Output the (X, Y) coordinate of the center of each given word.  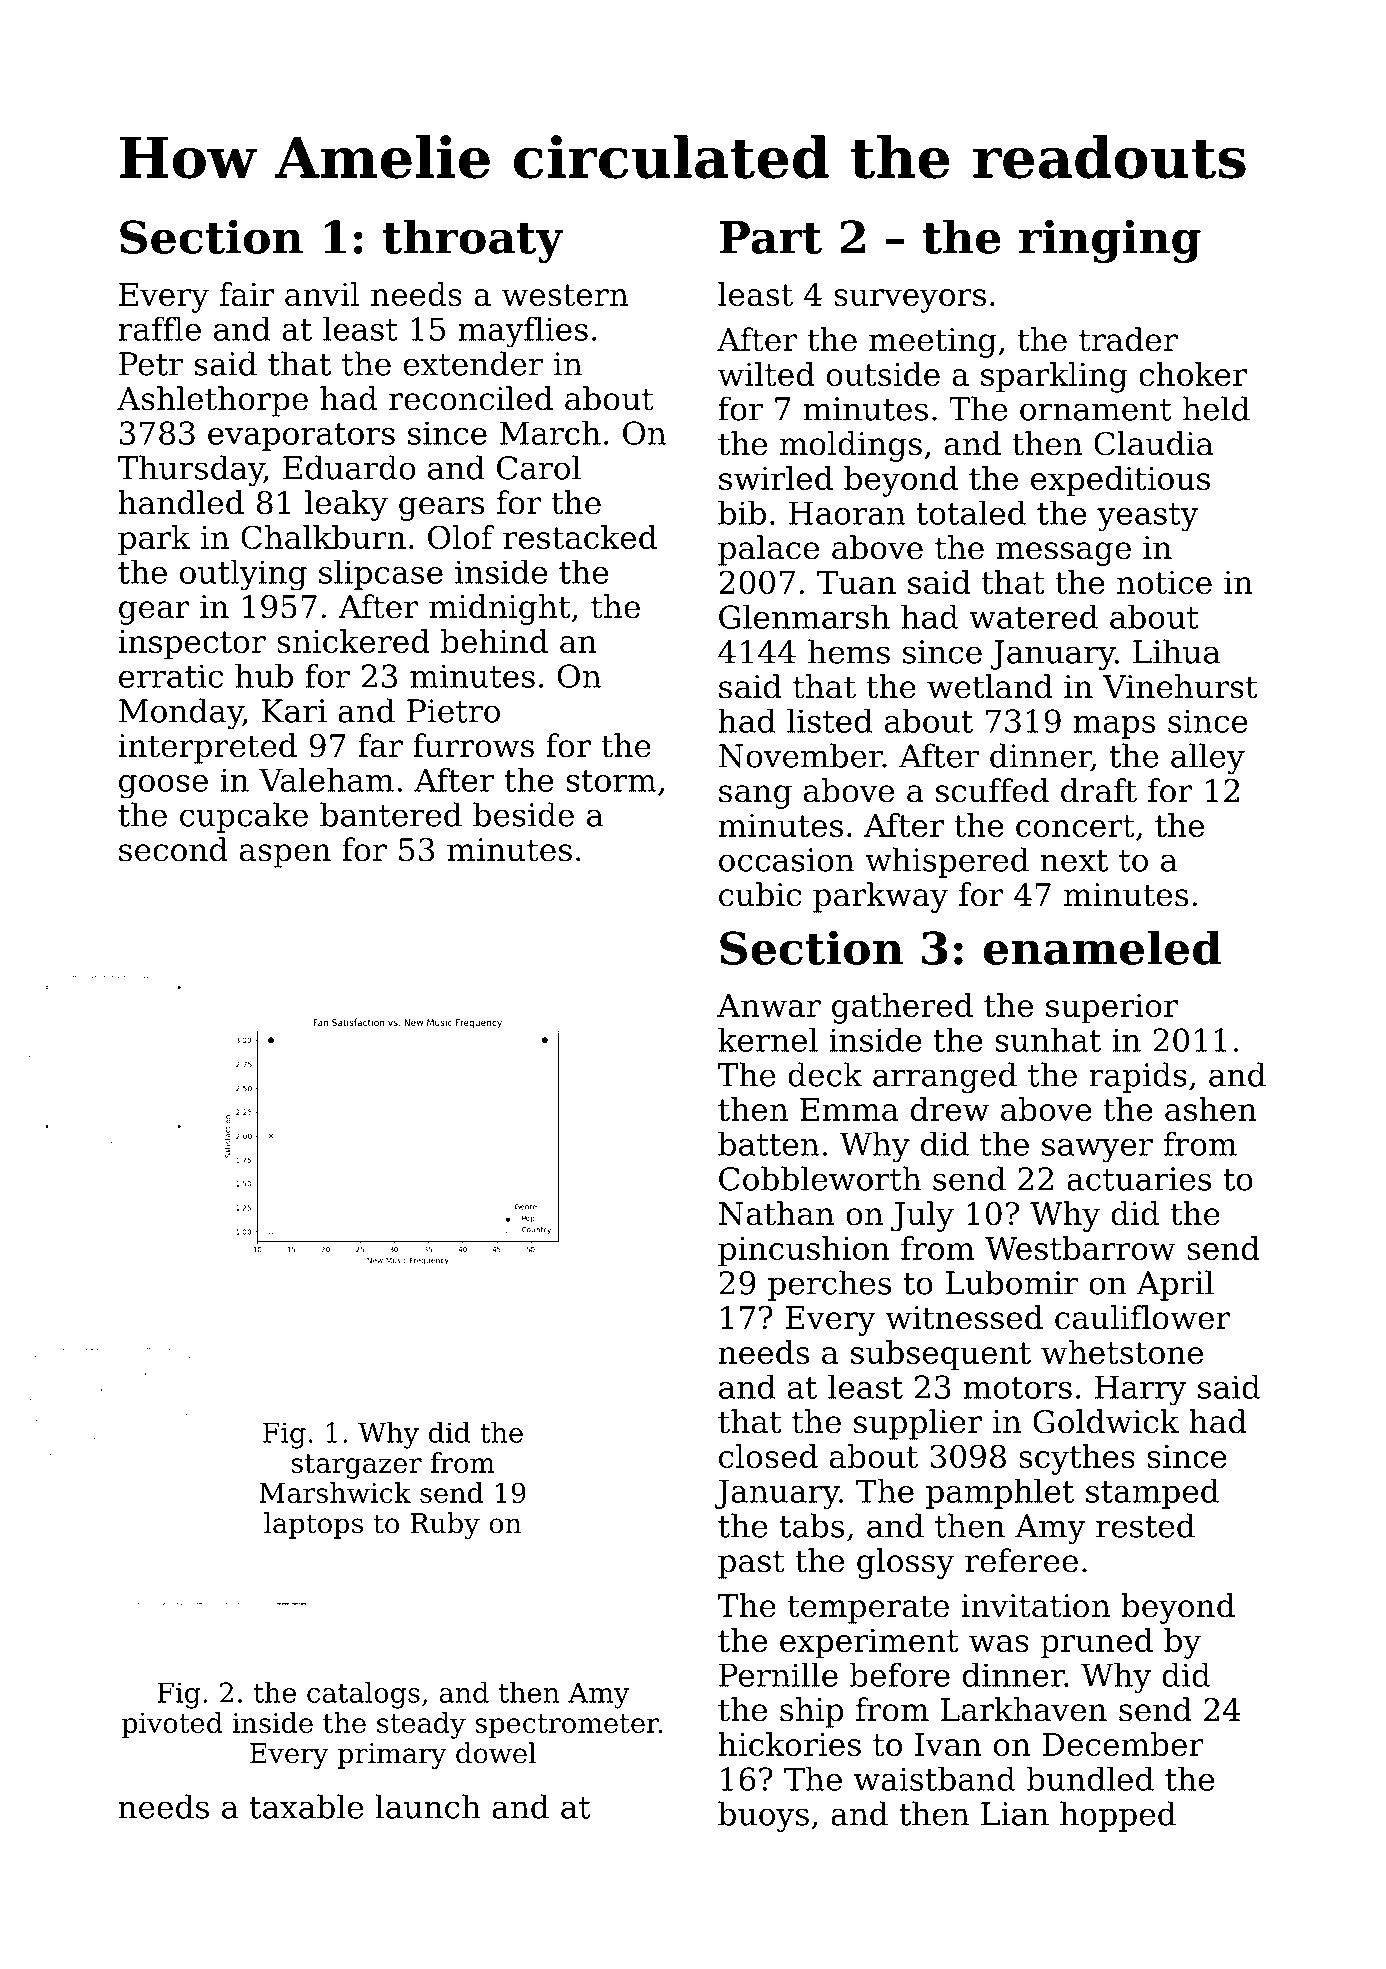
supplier (918, 1424)
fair (247, 294)
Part (770, 237)
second (173, 849)
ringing (1110, 241)
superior (1112, 1009)
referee (1021, 1560)
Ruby (445, 1525)
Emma (849, 1109)
